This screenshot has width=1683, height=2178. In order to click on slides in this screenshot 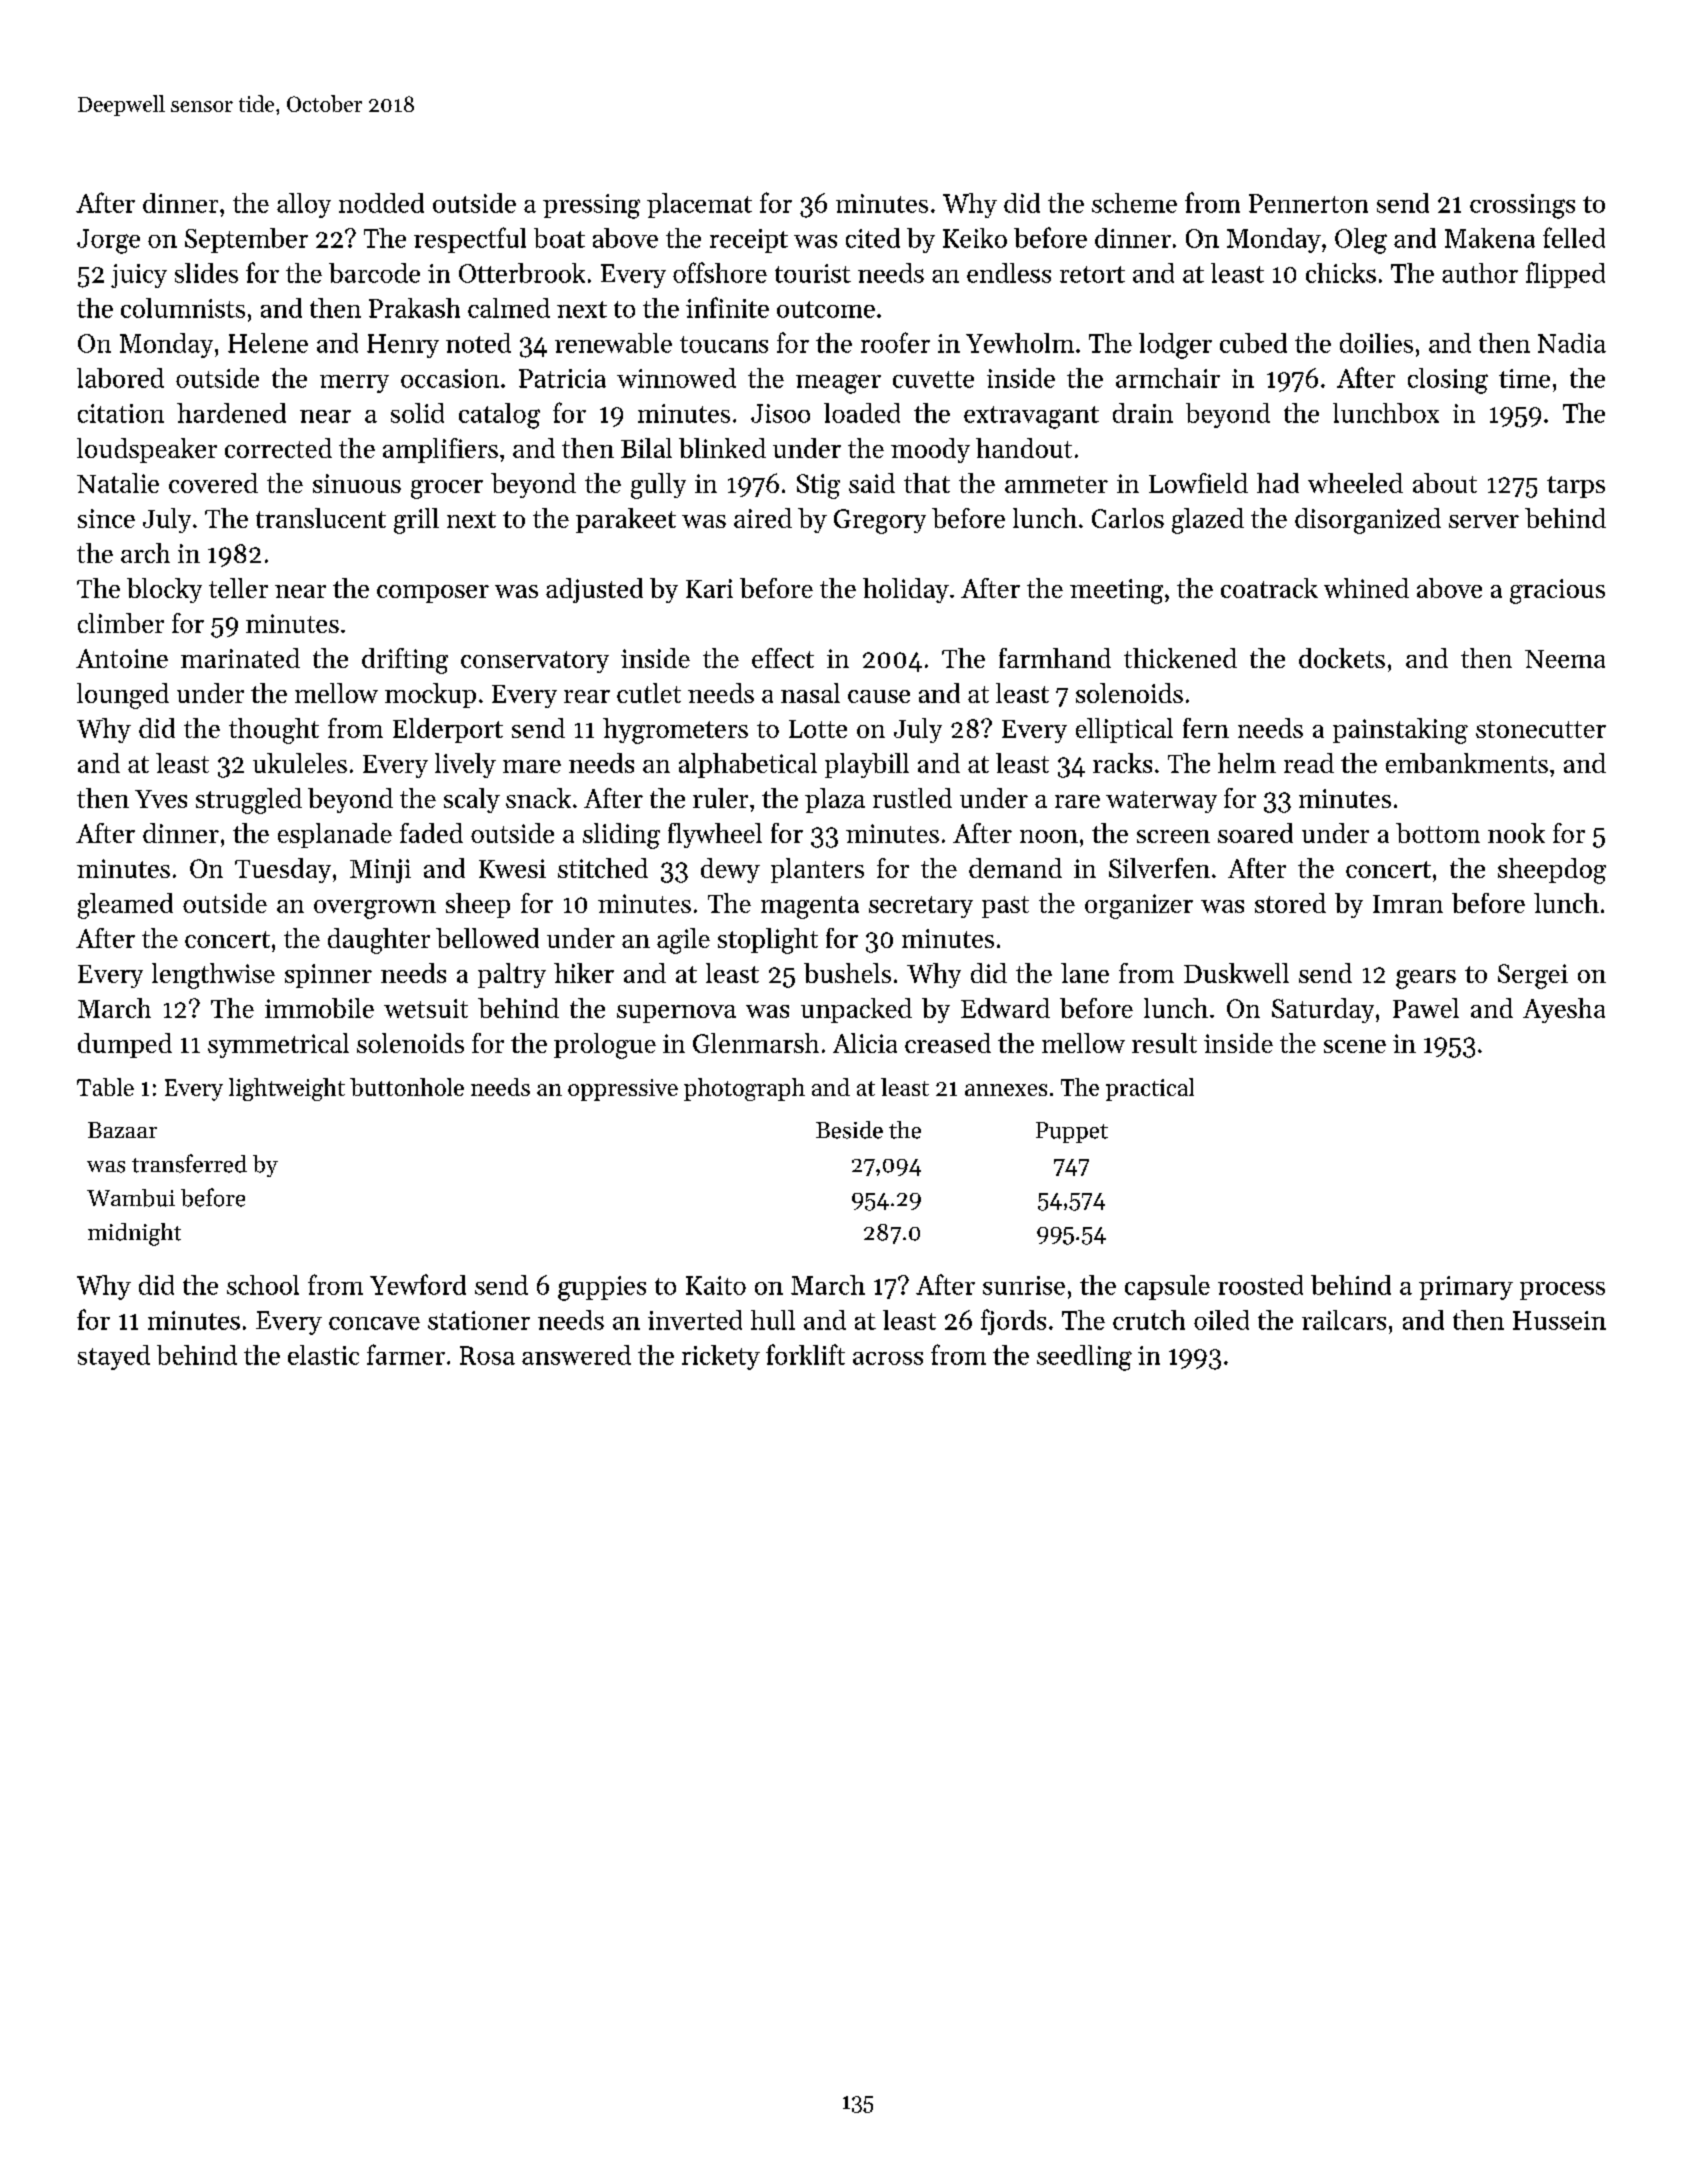, I will do `click(206, 273)`.
